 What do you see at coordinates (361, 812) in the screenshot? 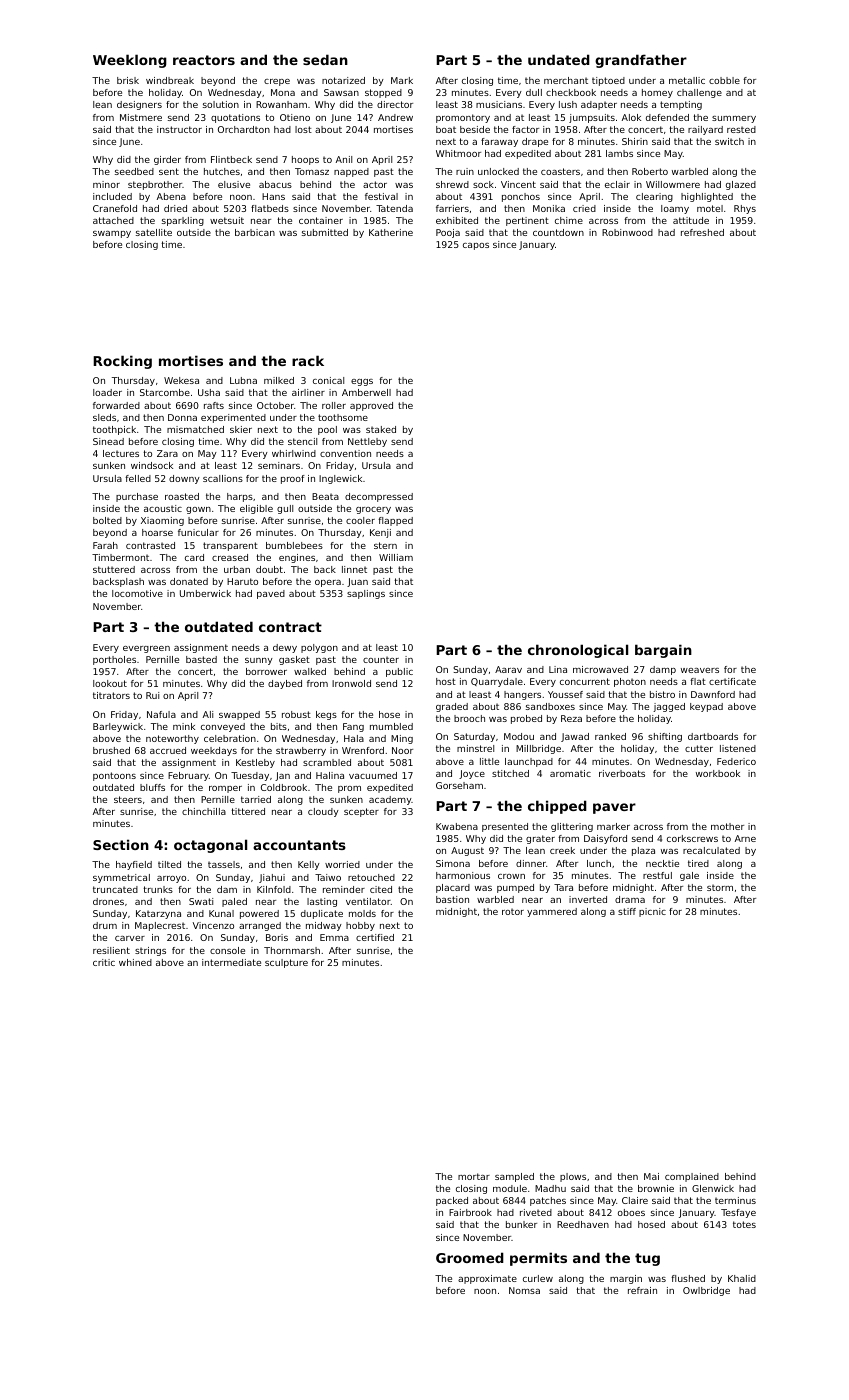
I see `scepter` at bounding box center [361, 812].
